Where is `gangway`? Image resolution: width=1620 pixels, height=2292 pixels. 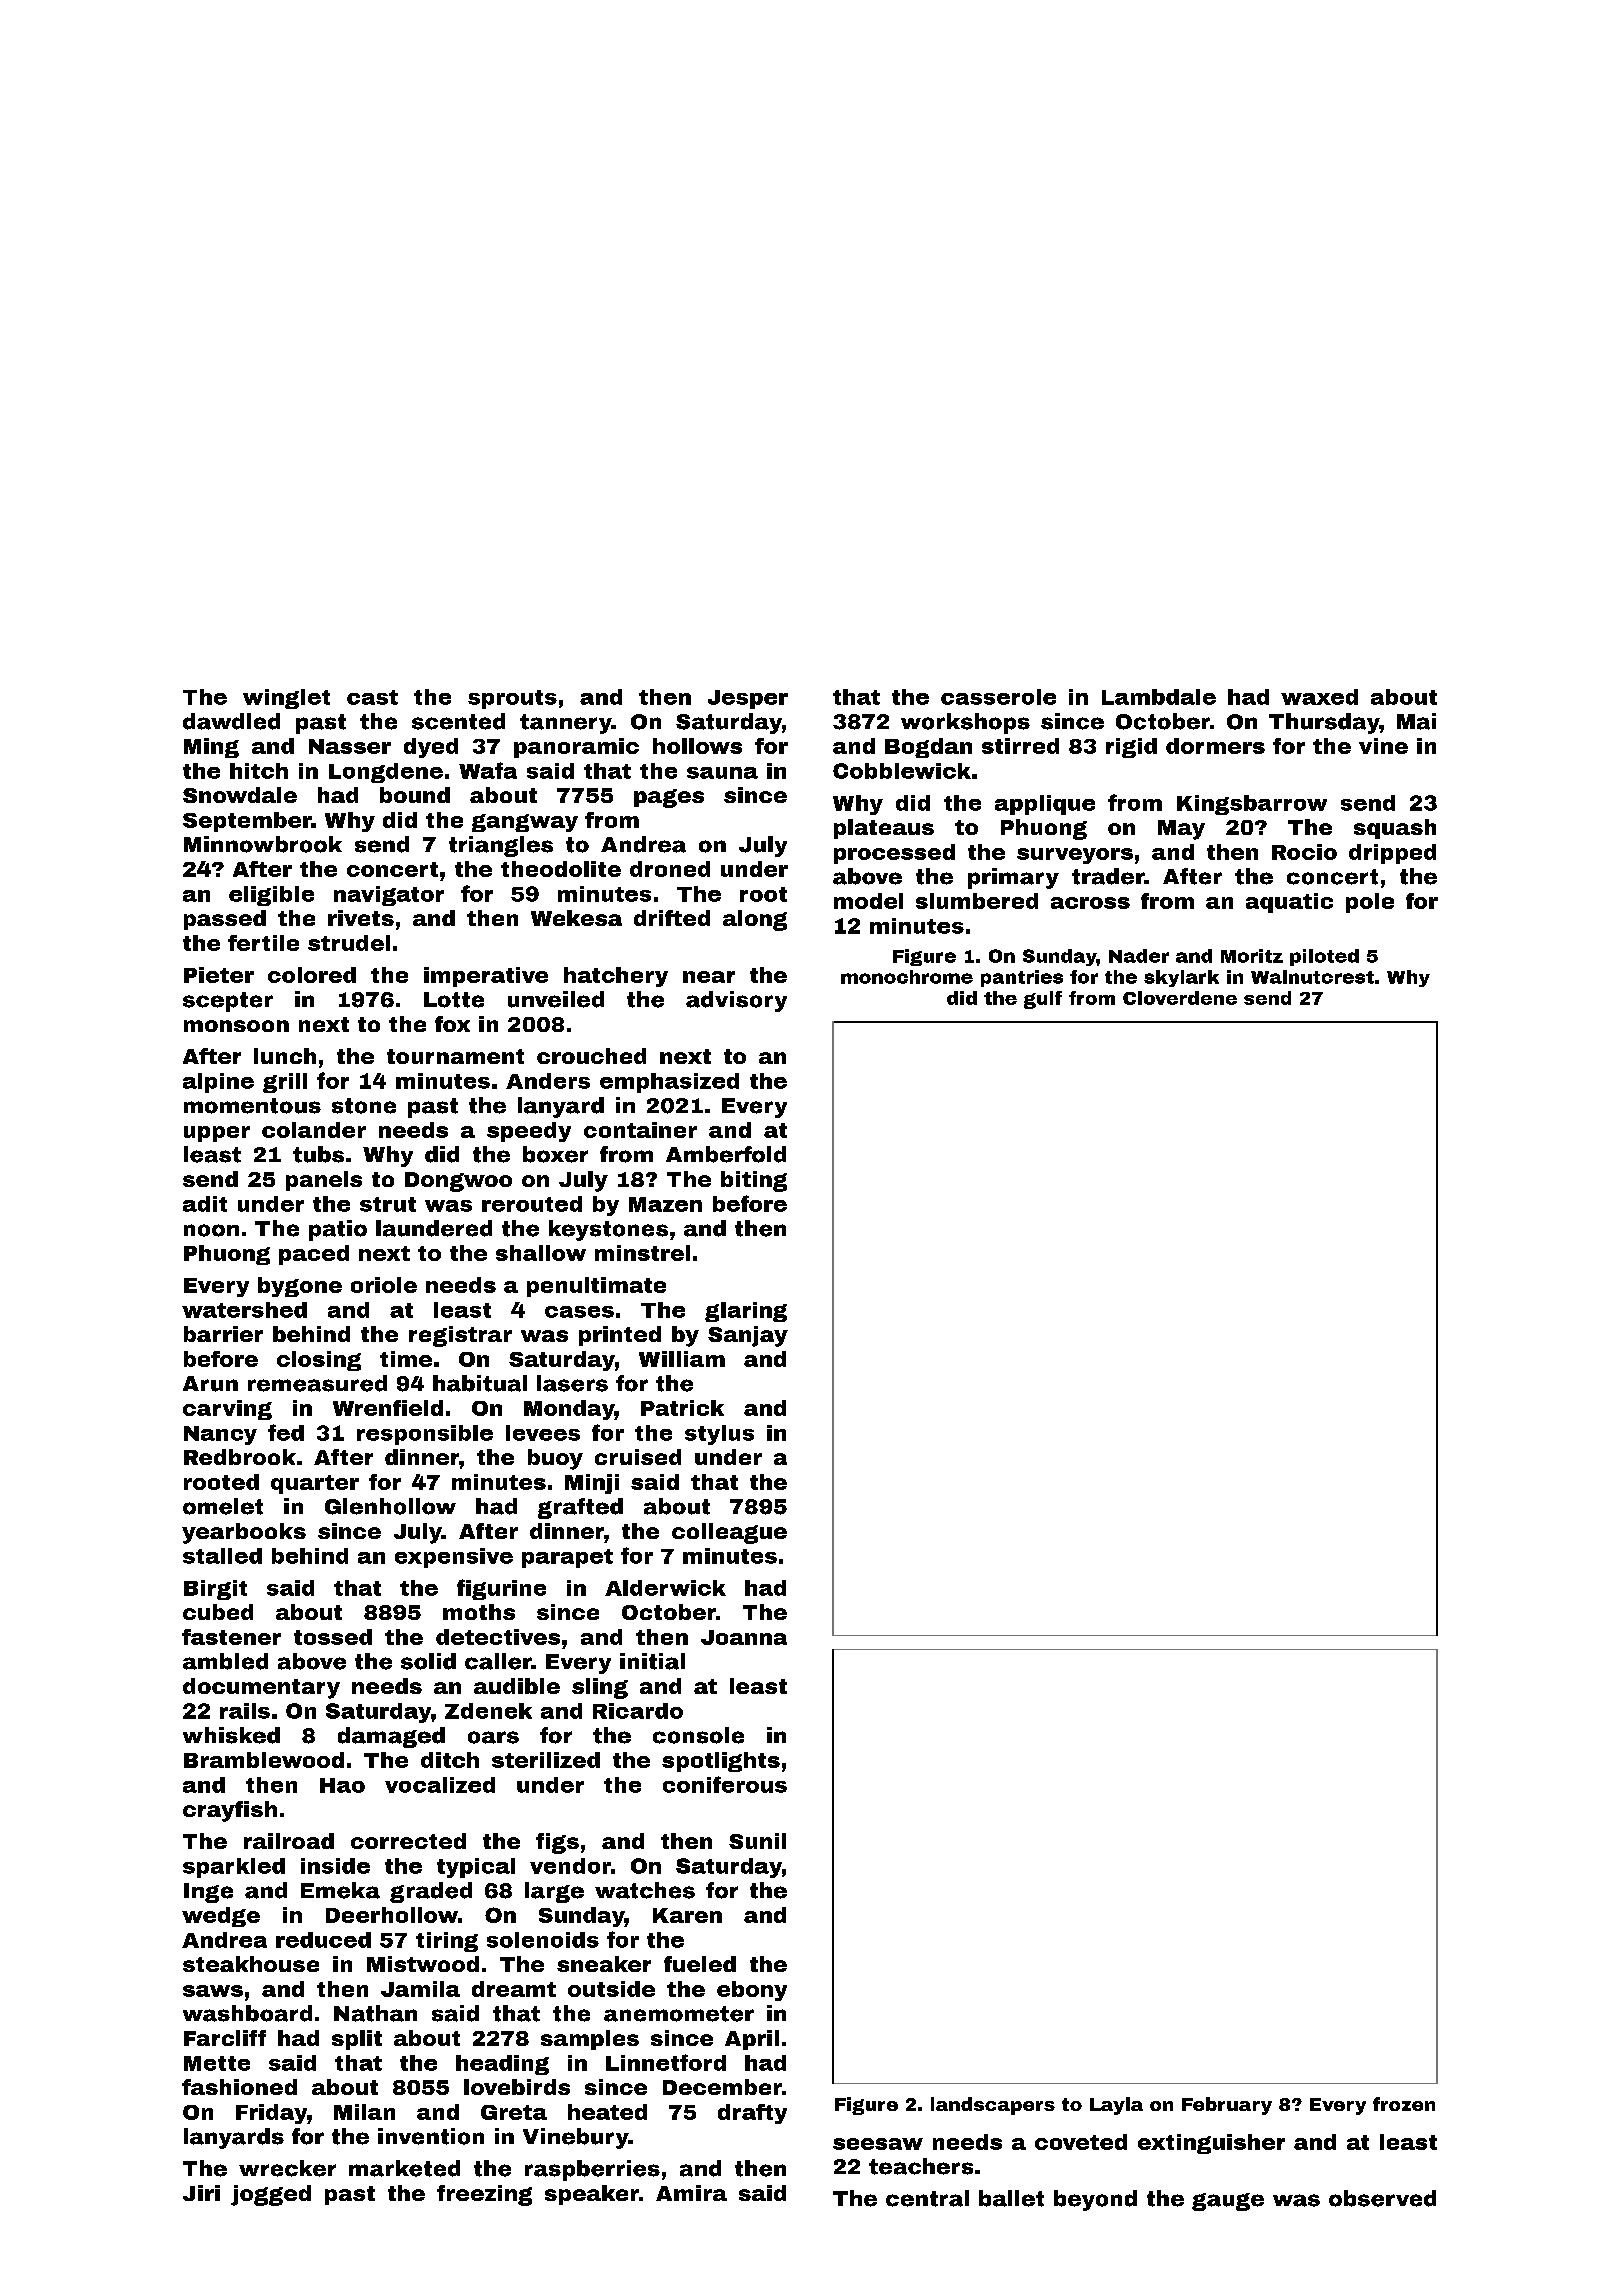
gangway is located at coordinates (525, 823).
